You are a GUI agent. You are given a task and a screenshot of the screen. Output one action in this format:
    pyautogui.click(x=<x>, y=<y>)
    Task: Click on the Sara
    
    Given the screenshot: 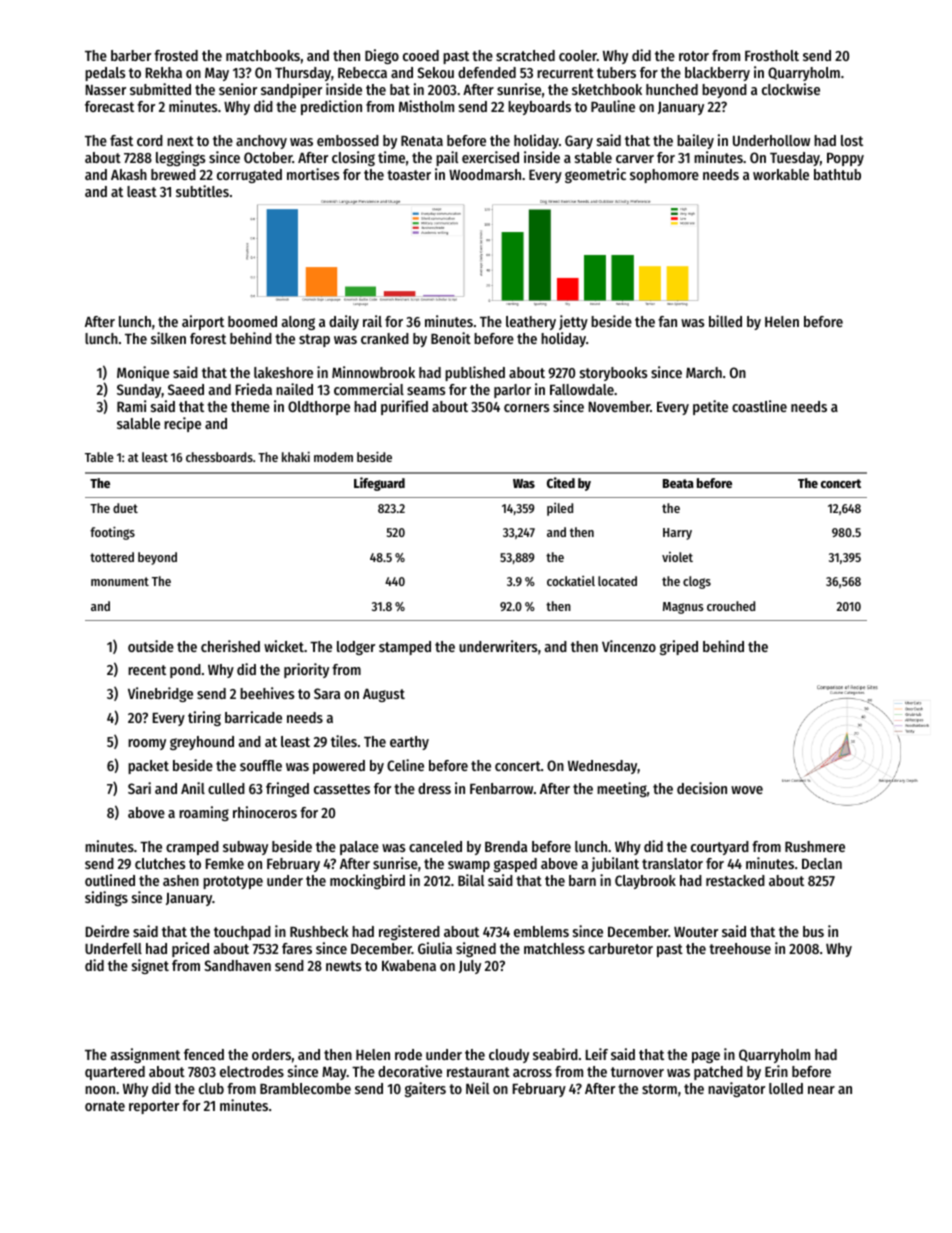 What is the action you would take?
    pyautogui.click(x=327, y=693)
